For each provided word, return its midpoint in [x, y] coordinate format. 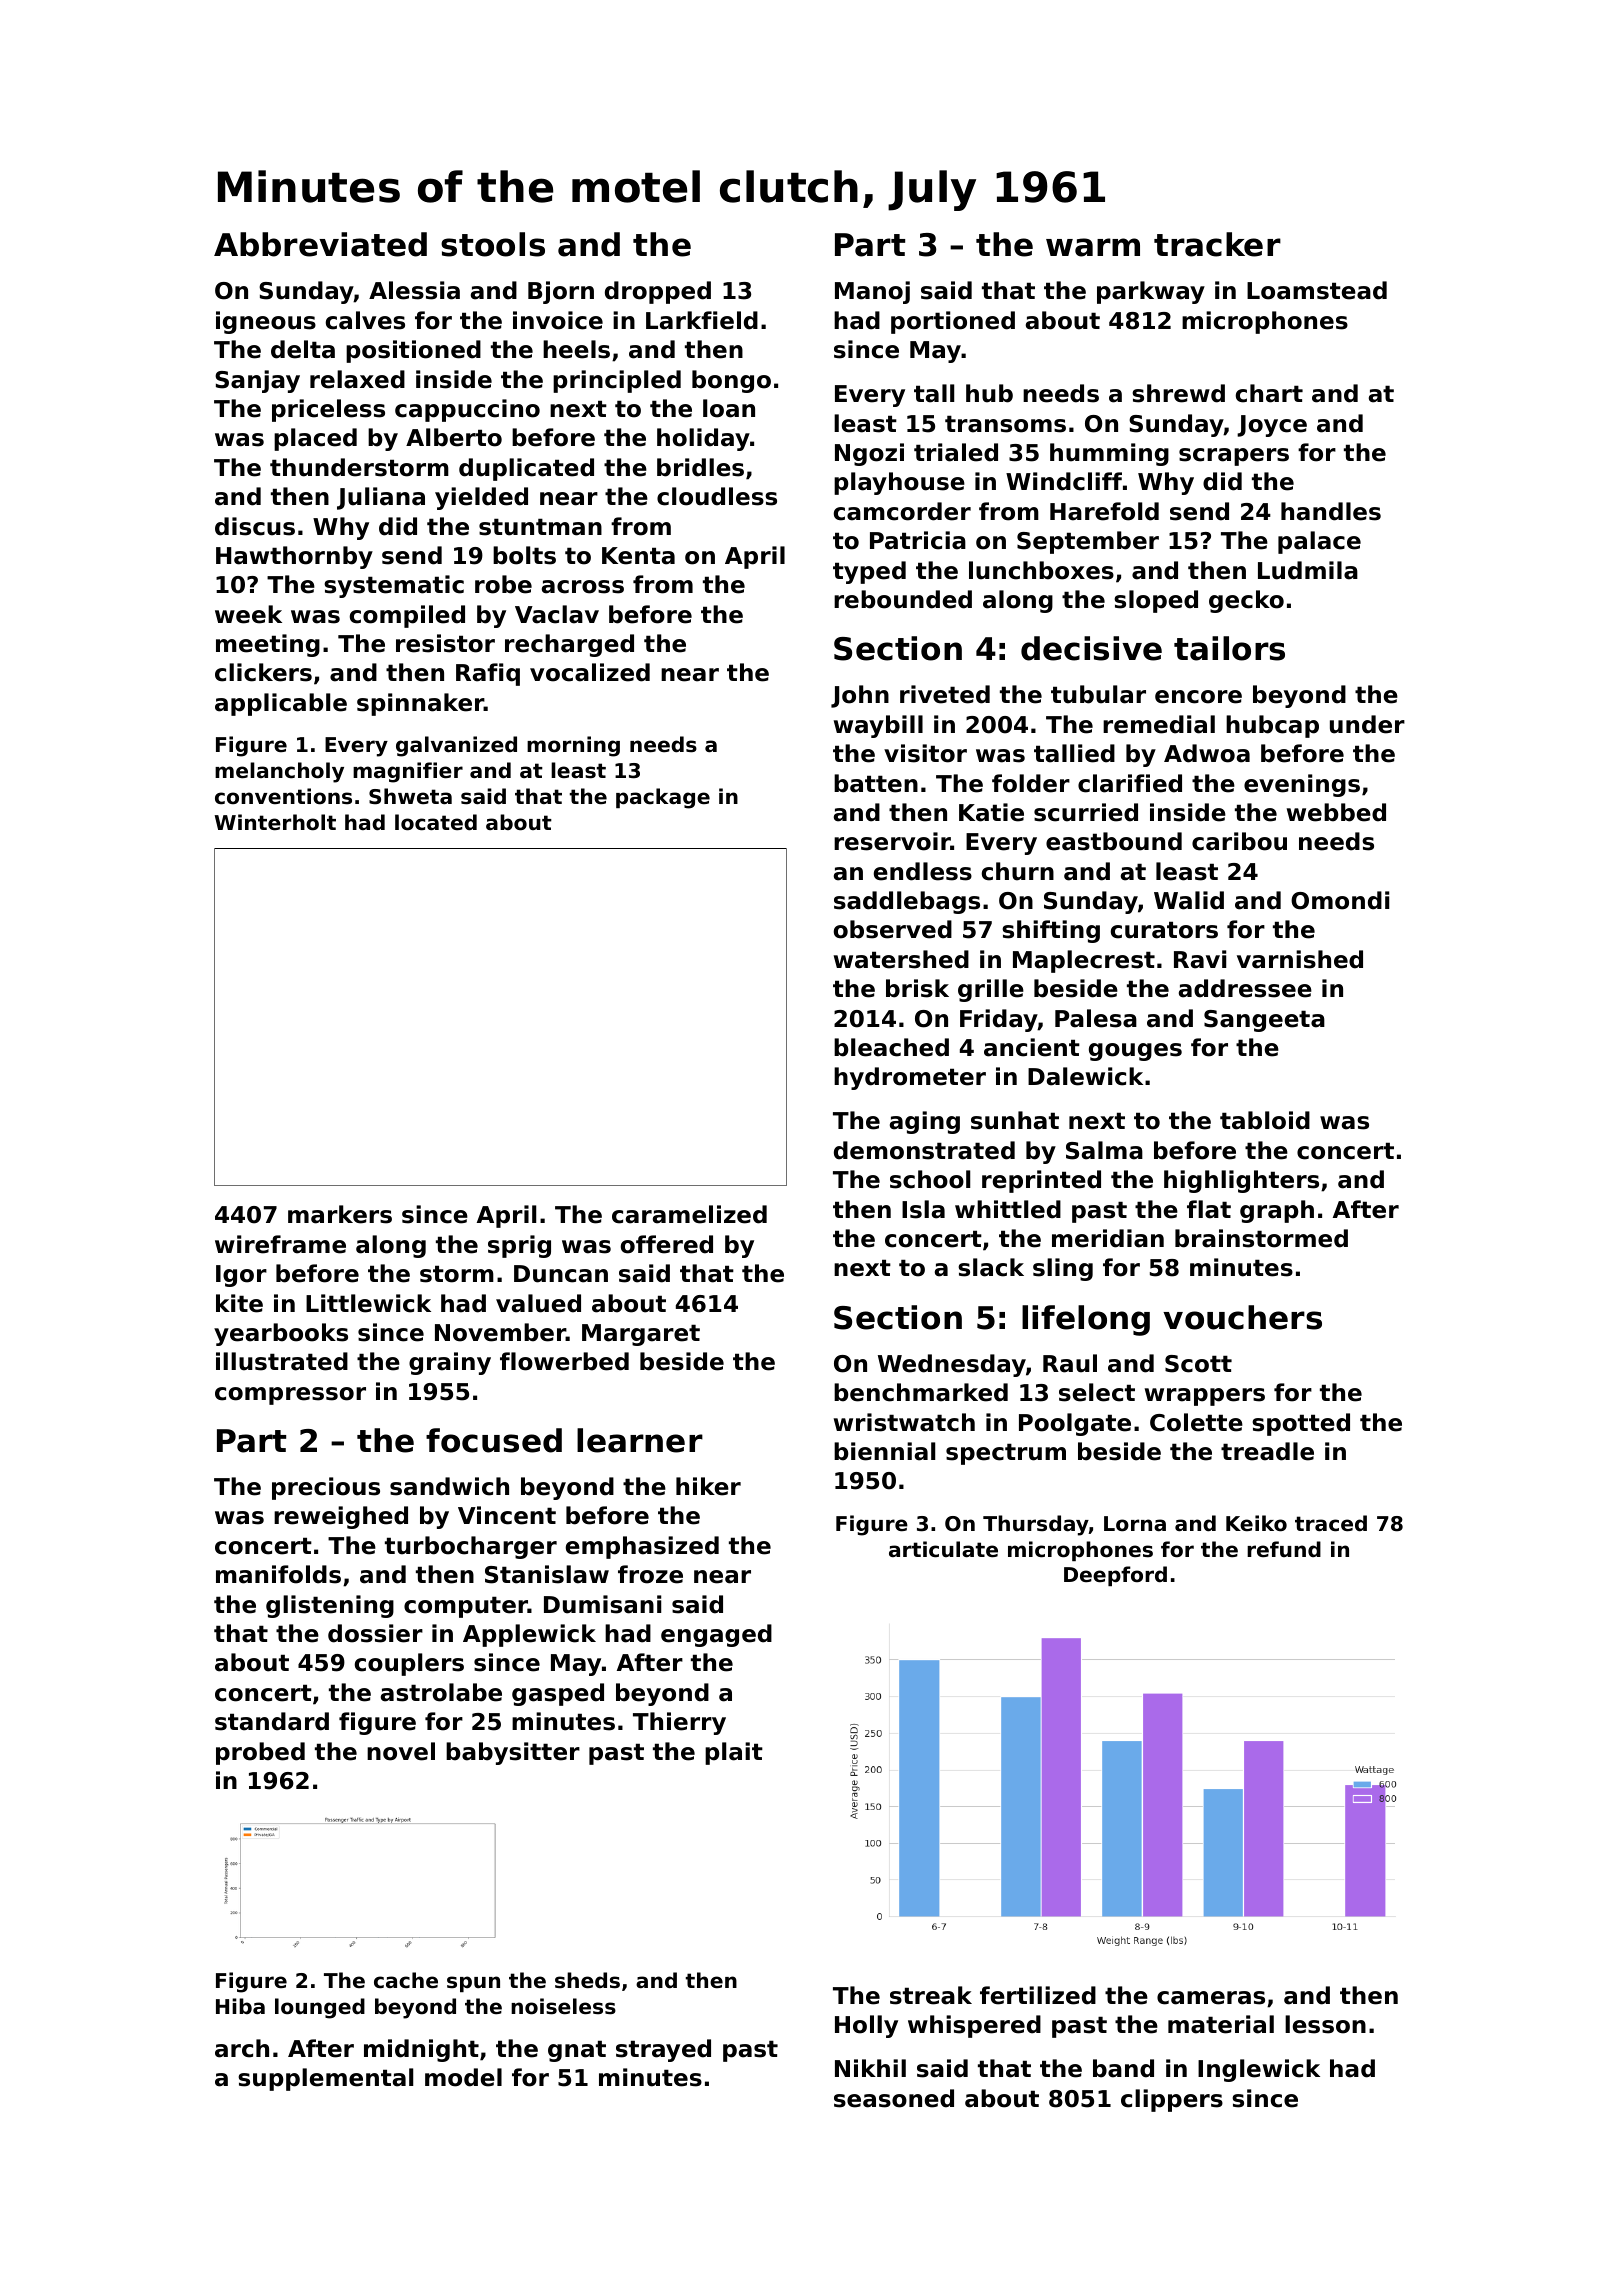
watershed [901, 959]
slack [991, 1267]
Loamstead [1317, 290]
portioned [953, 322]
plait [734, 1753]
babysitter [513, 1753]
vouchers [1242, 1317]
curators [1164, 930]
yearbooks [281, 1334]
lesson [1325, 2024]
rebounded [903, 599]
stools [493, 244]
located [436, 822]
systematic [394, 586]
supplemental [325, 2079]
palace [1319, 542]
